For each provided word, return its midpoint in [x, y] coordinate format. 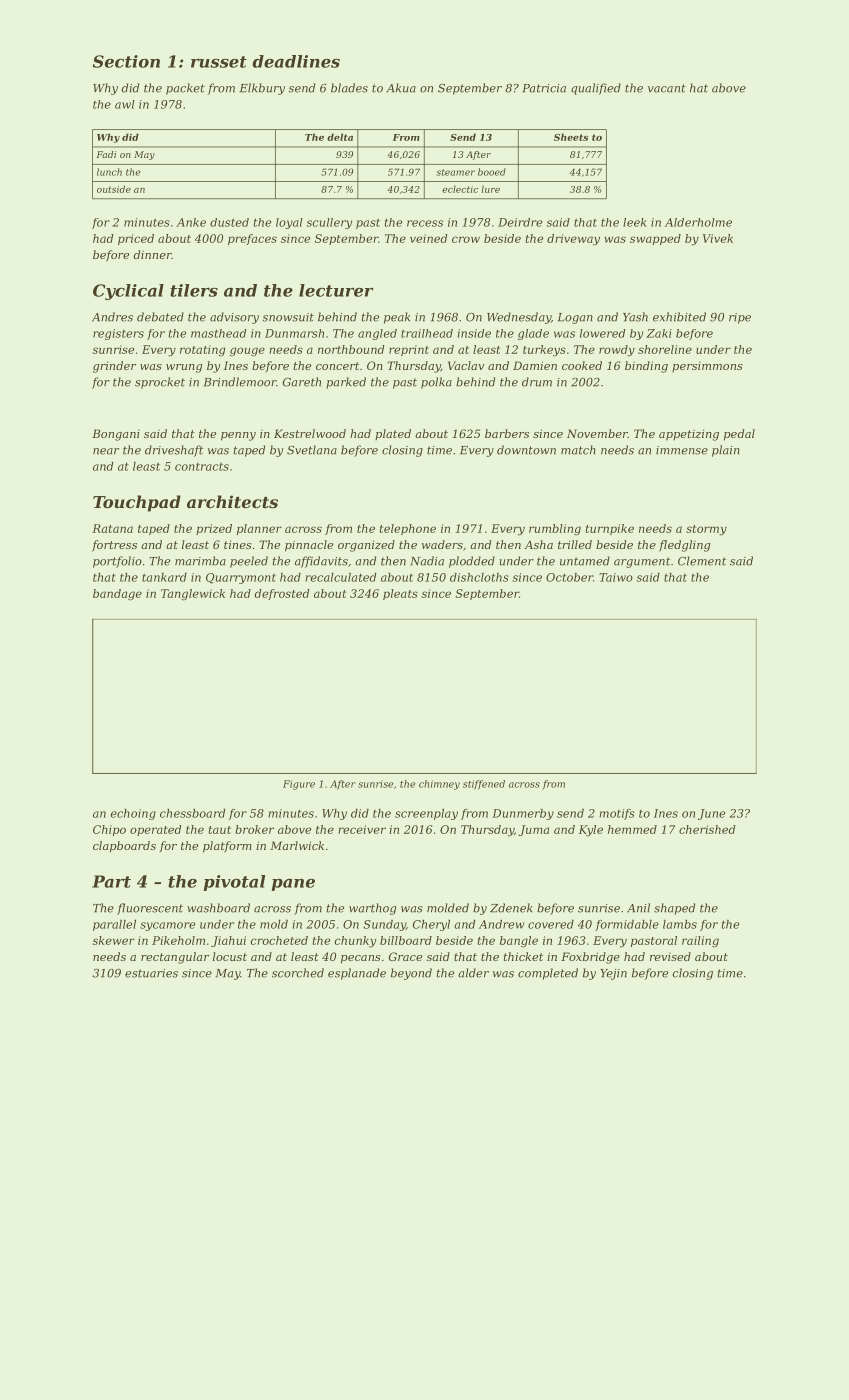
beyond [411, 974]
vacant [667, 88]
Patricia [544, 88]
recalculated [340, 577]
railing [700, 942]
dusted [229, 222]
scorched [298, 973]
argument [642, 562]
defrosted [282, 594]
